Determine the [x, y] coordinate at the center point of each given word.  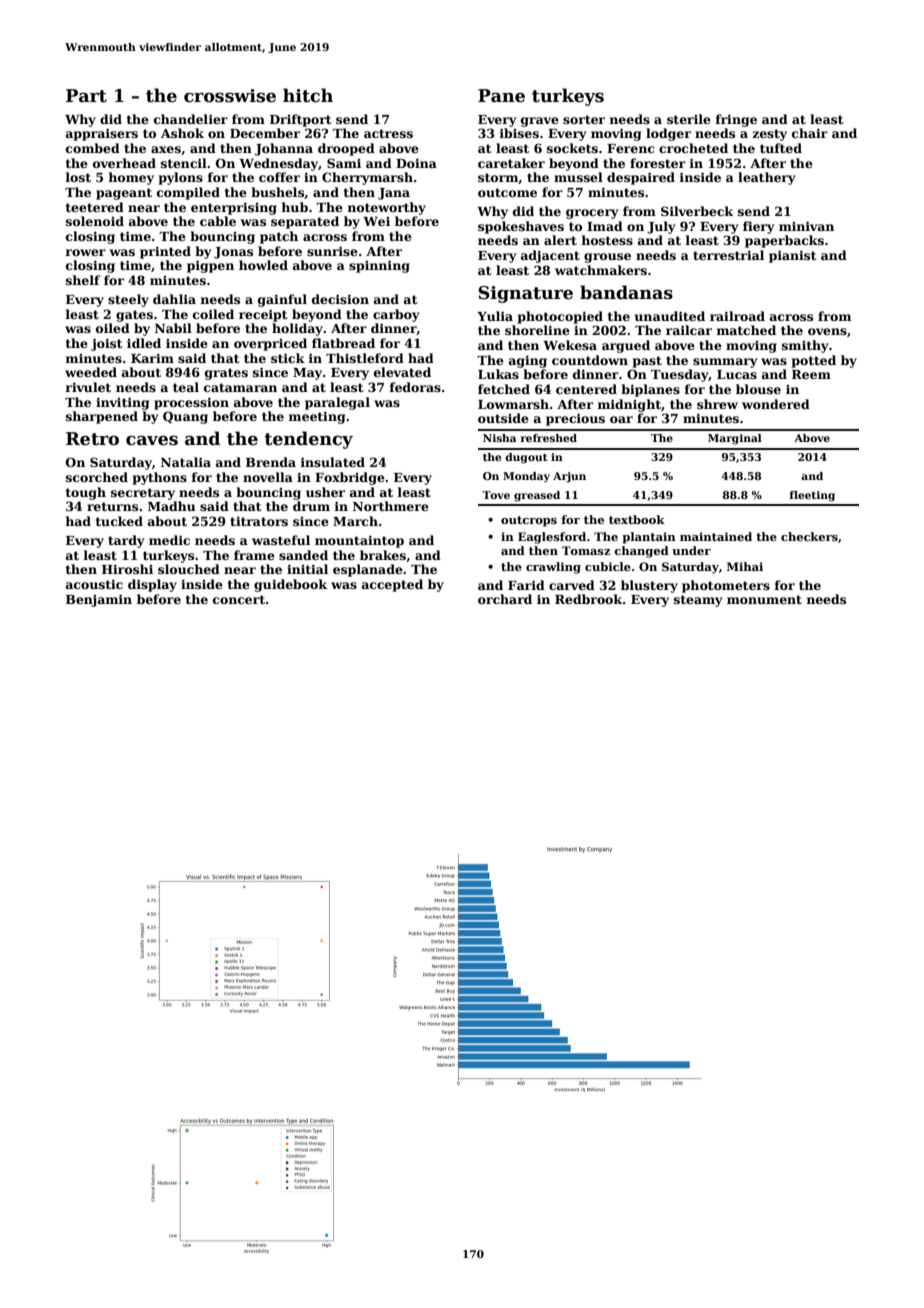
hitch [308, 95]
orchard [505, 599]
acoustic [94, 584]
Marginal [735, 439]
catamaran [240, 387]
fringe [736, 120]
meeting [316, 417]
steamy [698, 601]
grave [540, 122]
